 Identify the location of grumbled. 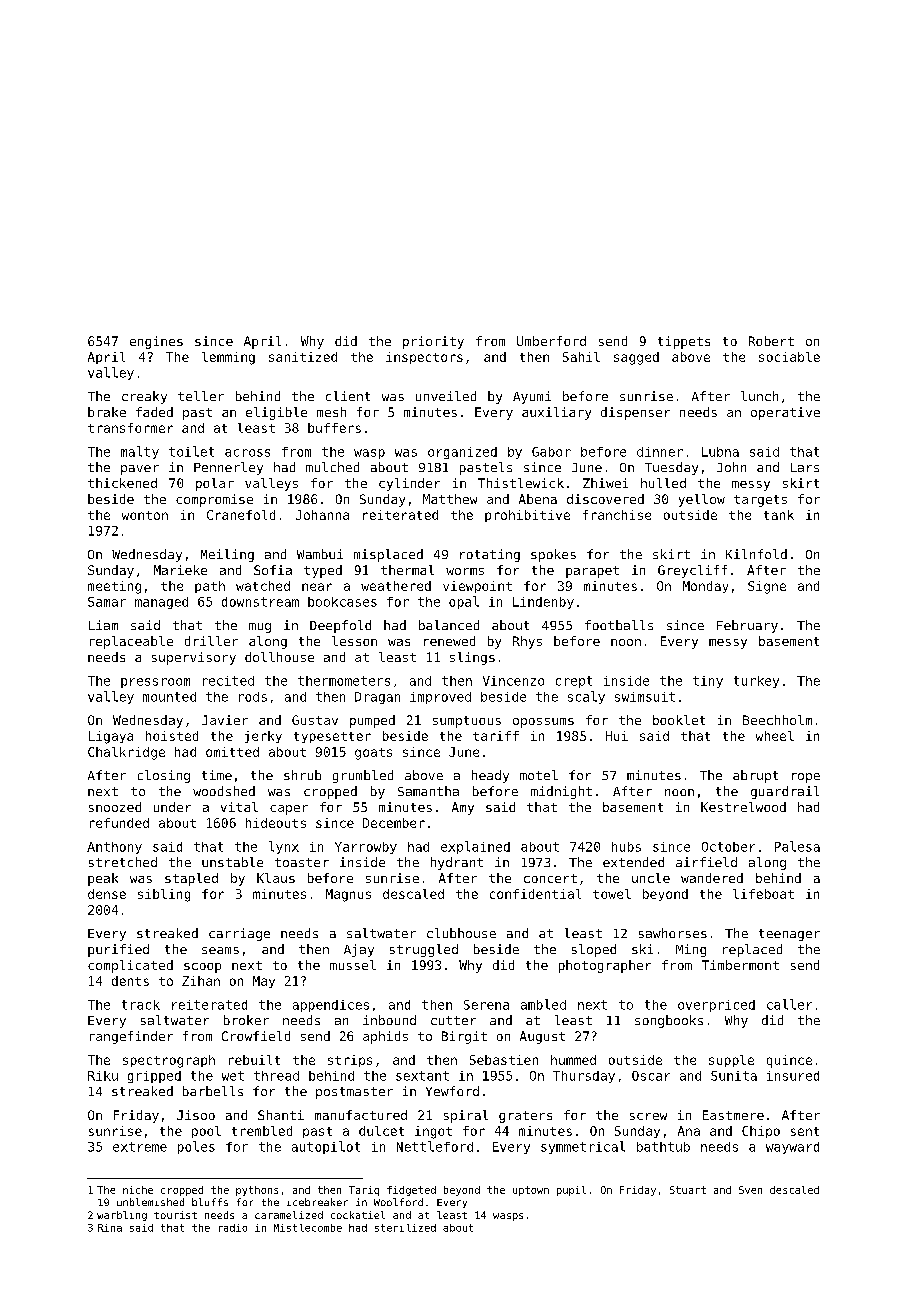
(363, 776).
